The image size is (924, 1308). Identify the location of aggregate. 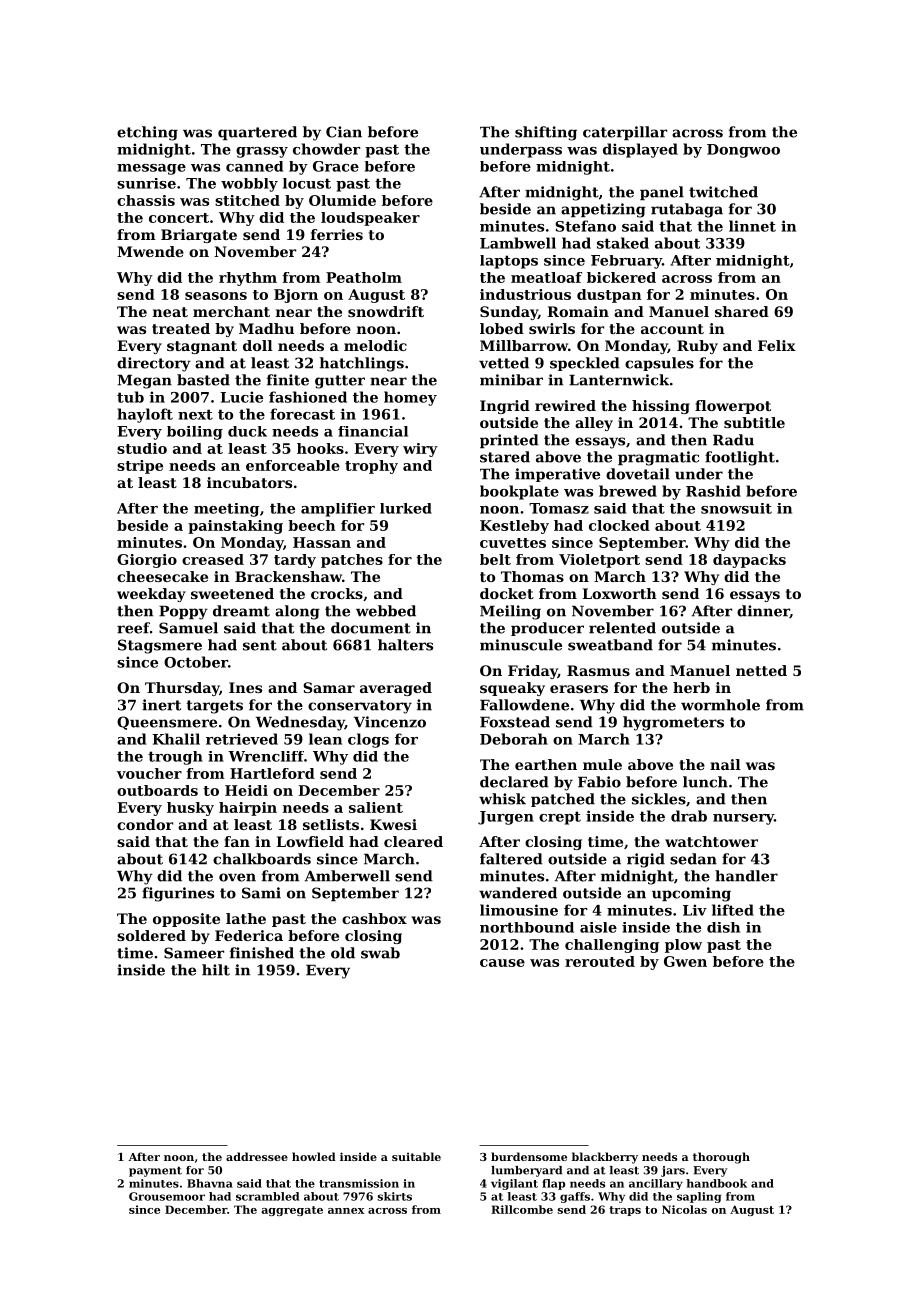
(292, 1211).
